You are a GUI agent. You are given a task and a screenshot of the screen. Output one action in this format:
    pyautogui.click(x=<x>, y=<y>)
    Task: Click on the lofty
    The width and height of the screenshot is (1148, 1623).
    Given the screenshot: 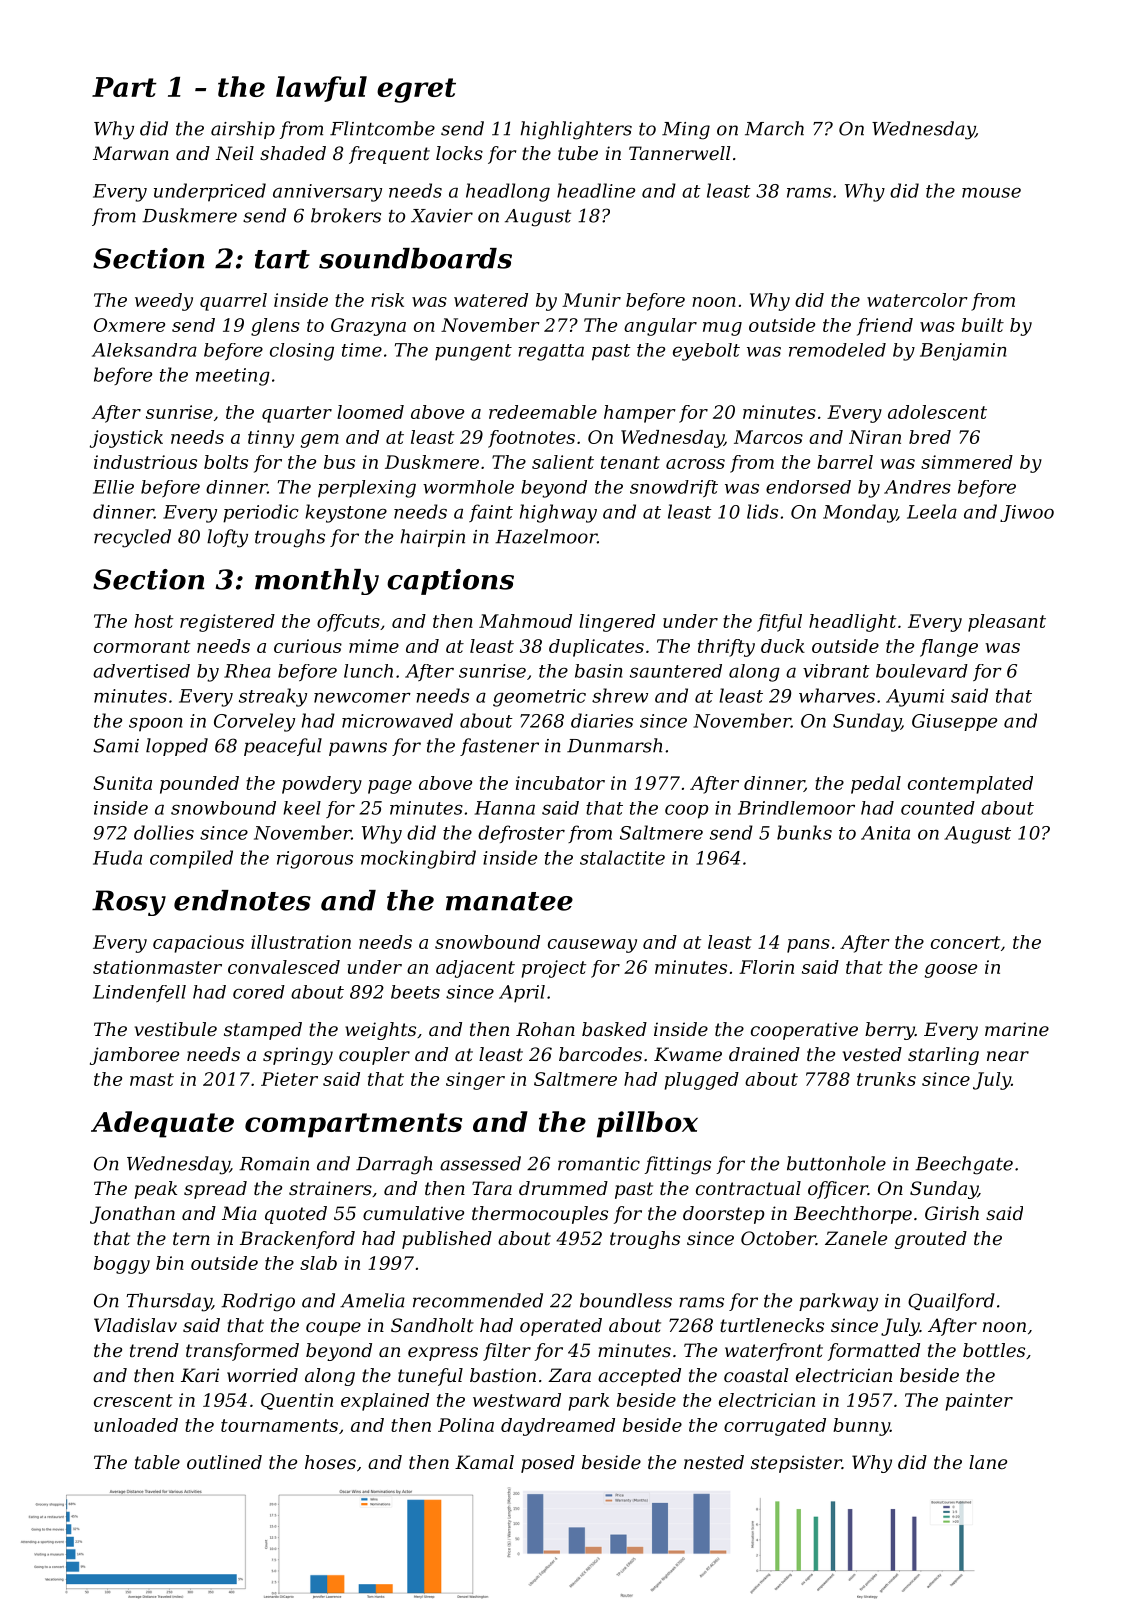 What is the action you would take?
    pyautogui.click(x=227, y=538)
